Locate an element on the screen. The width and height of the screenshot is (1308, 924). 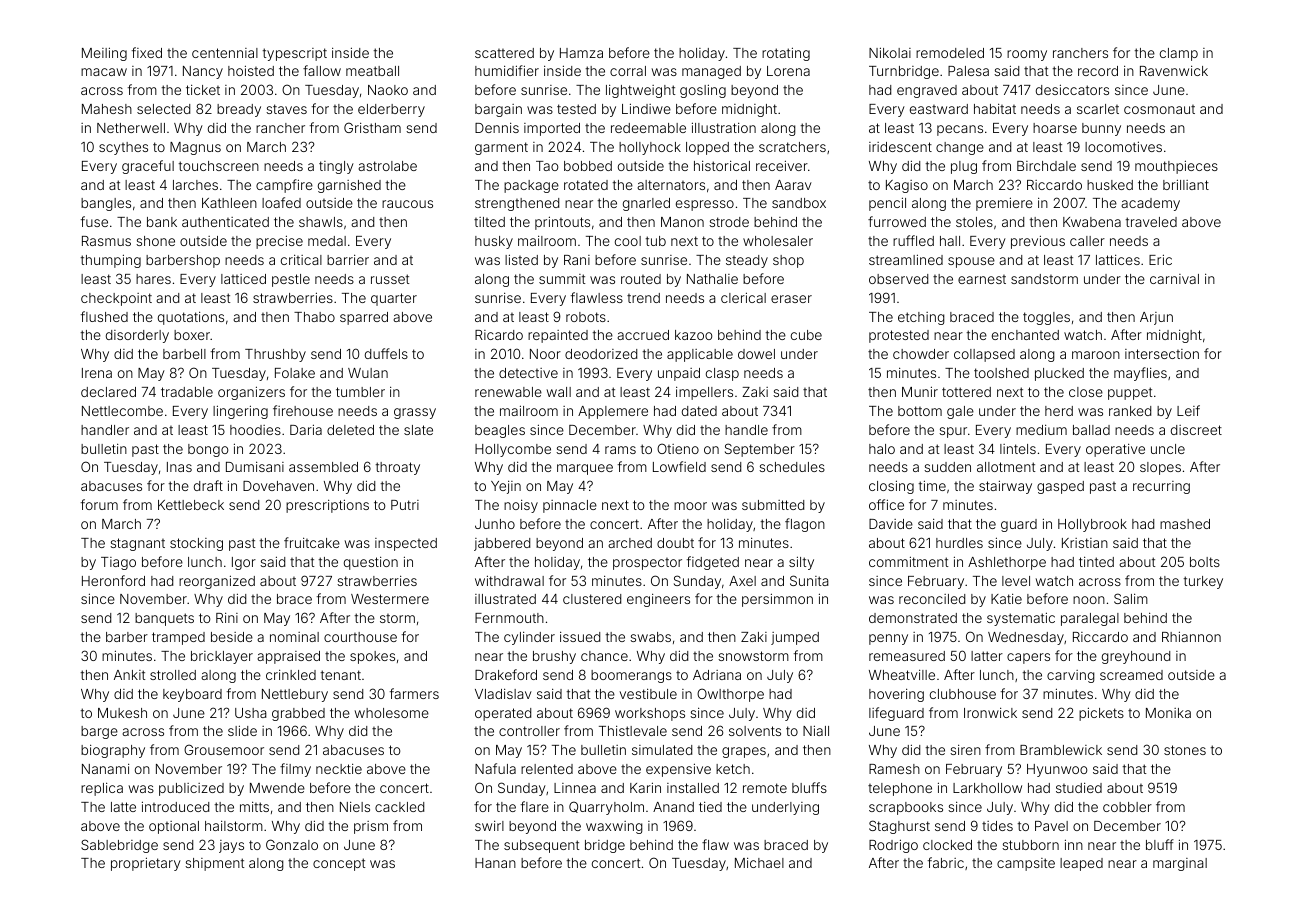
remodeled is located at coordinates (950, 53).
